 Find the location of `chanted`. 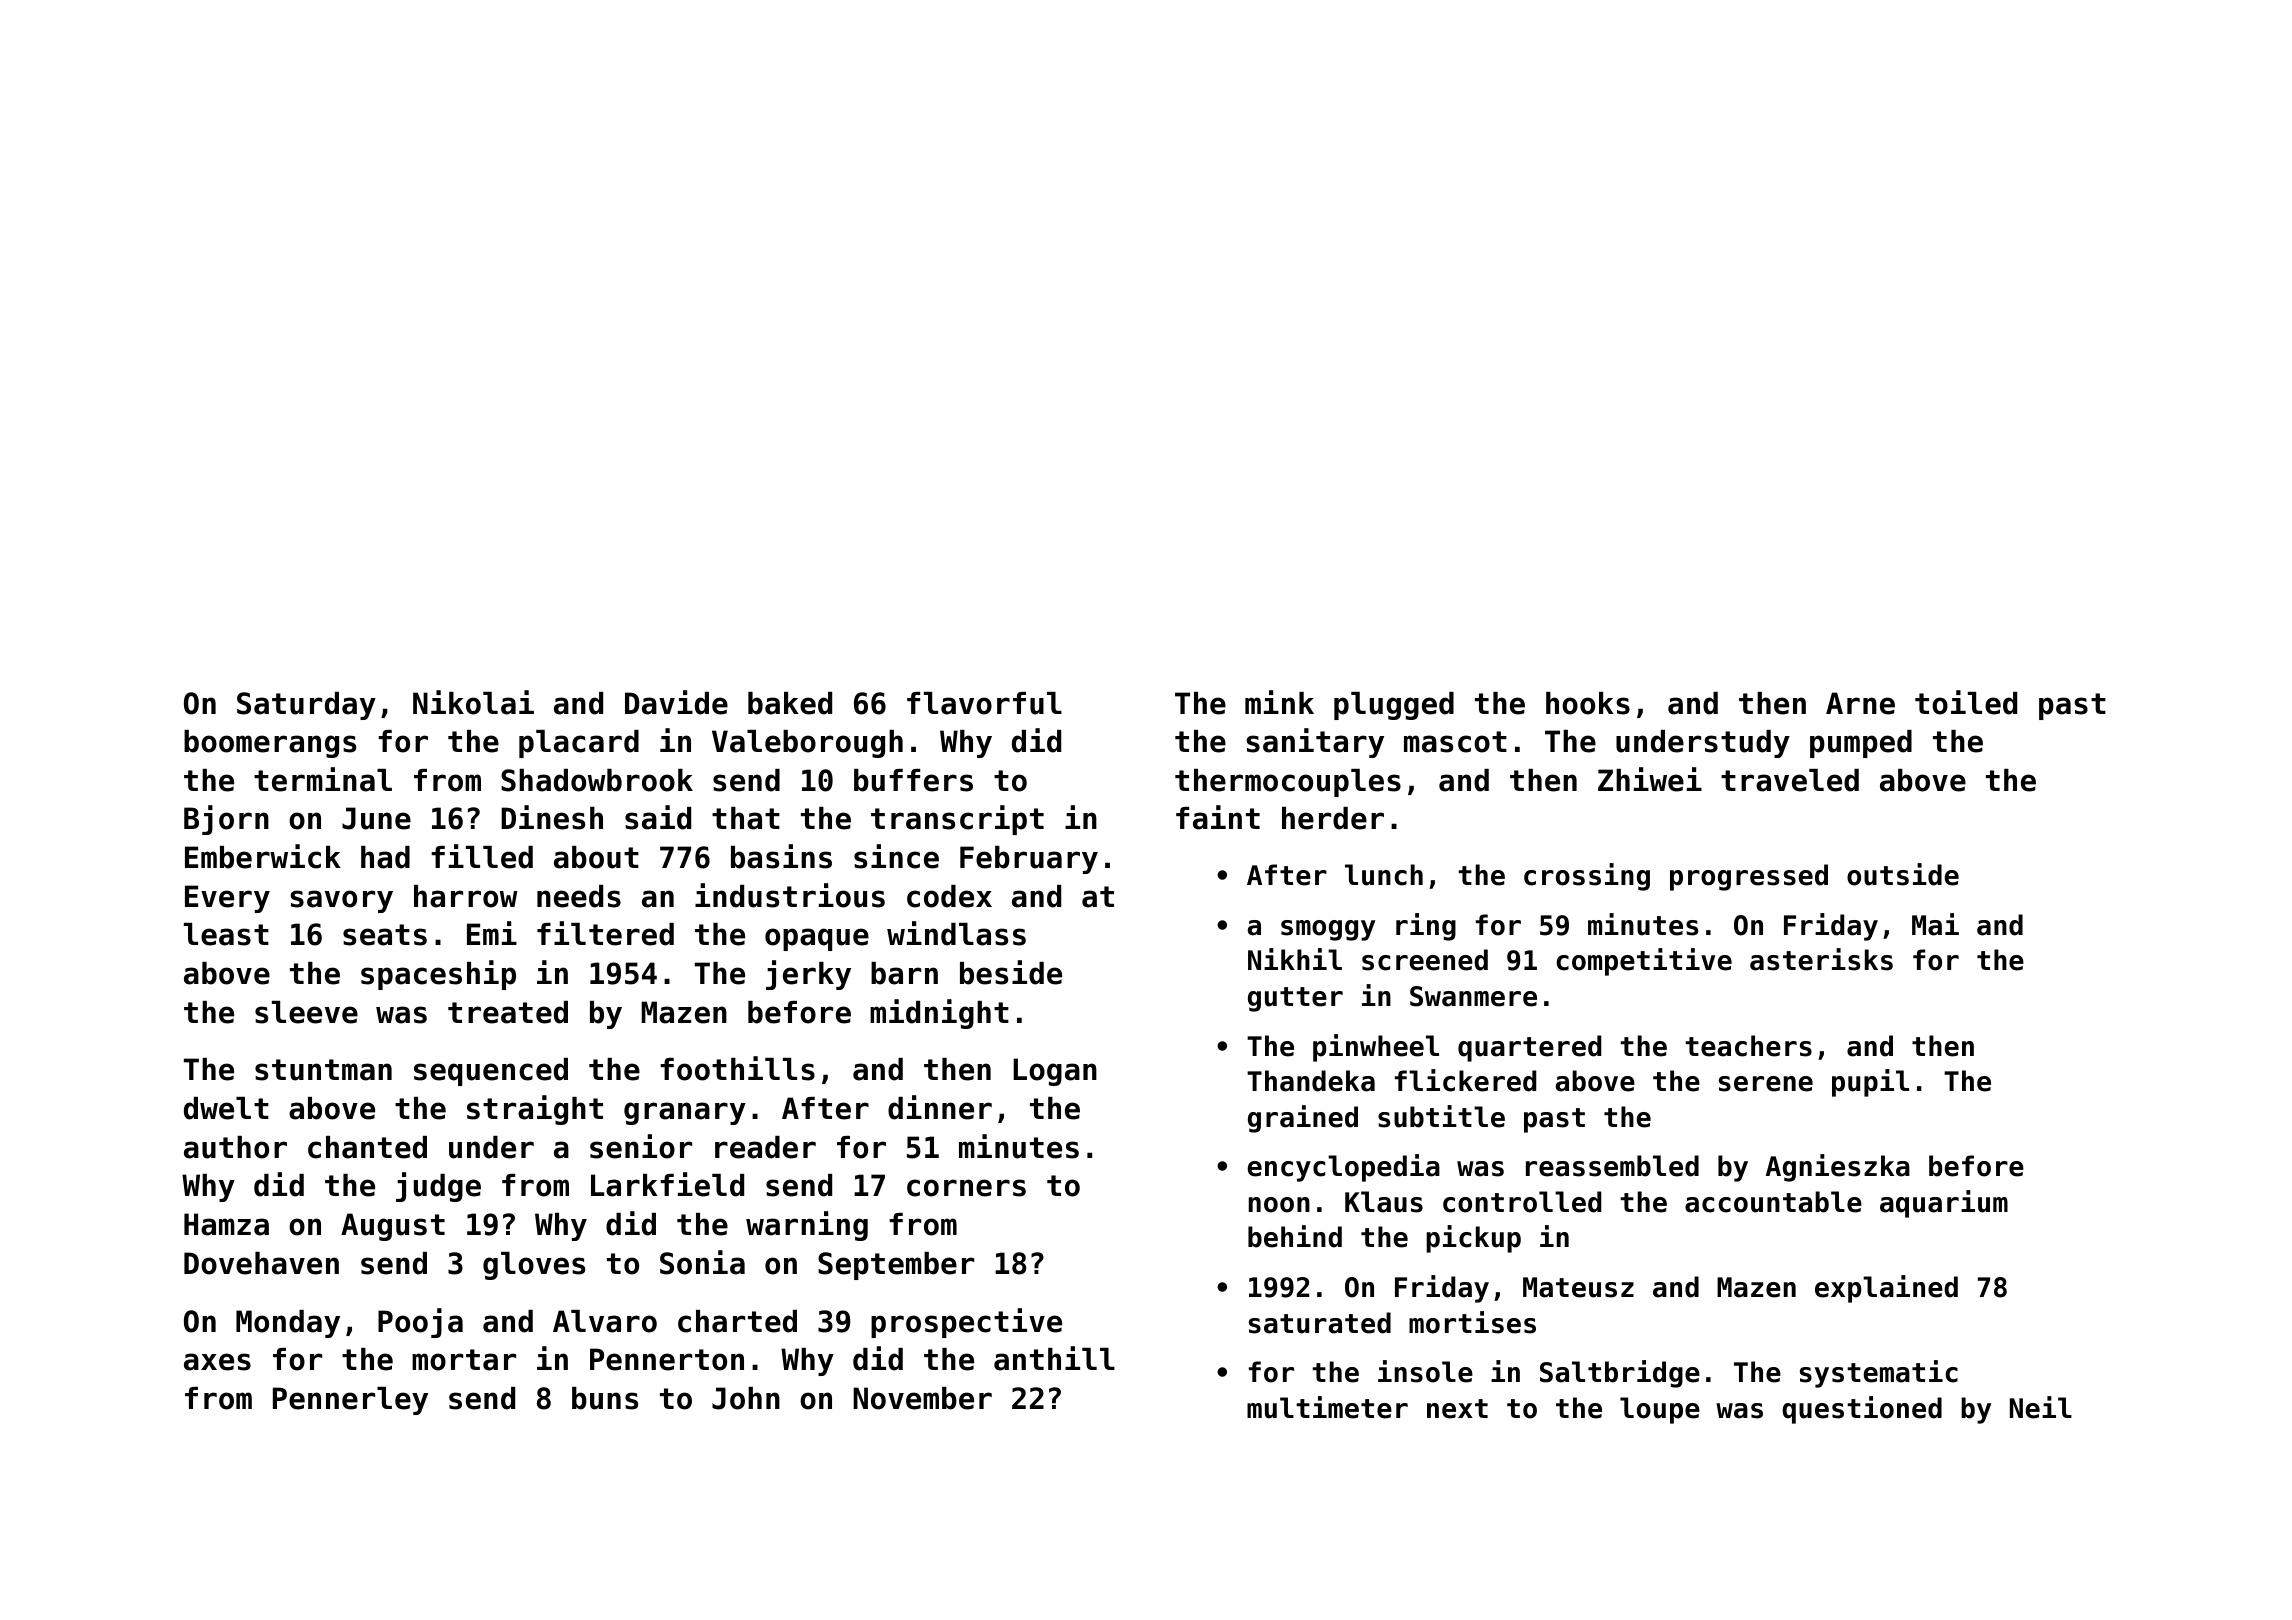

chanted is located at coordinates (367, 1147).
